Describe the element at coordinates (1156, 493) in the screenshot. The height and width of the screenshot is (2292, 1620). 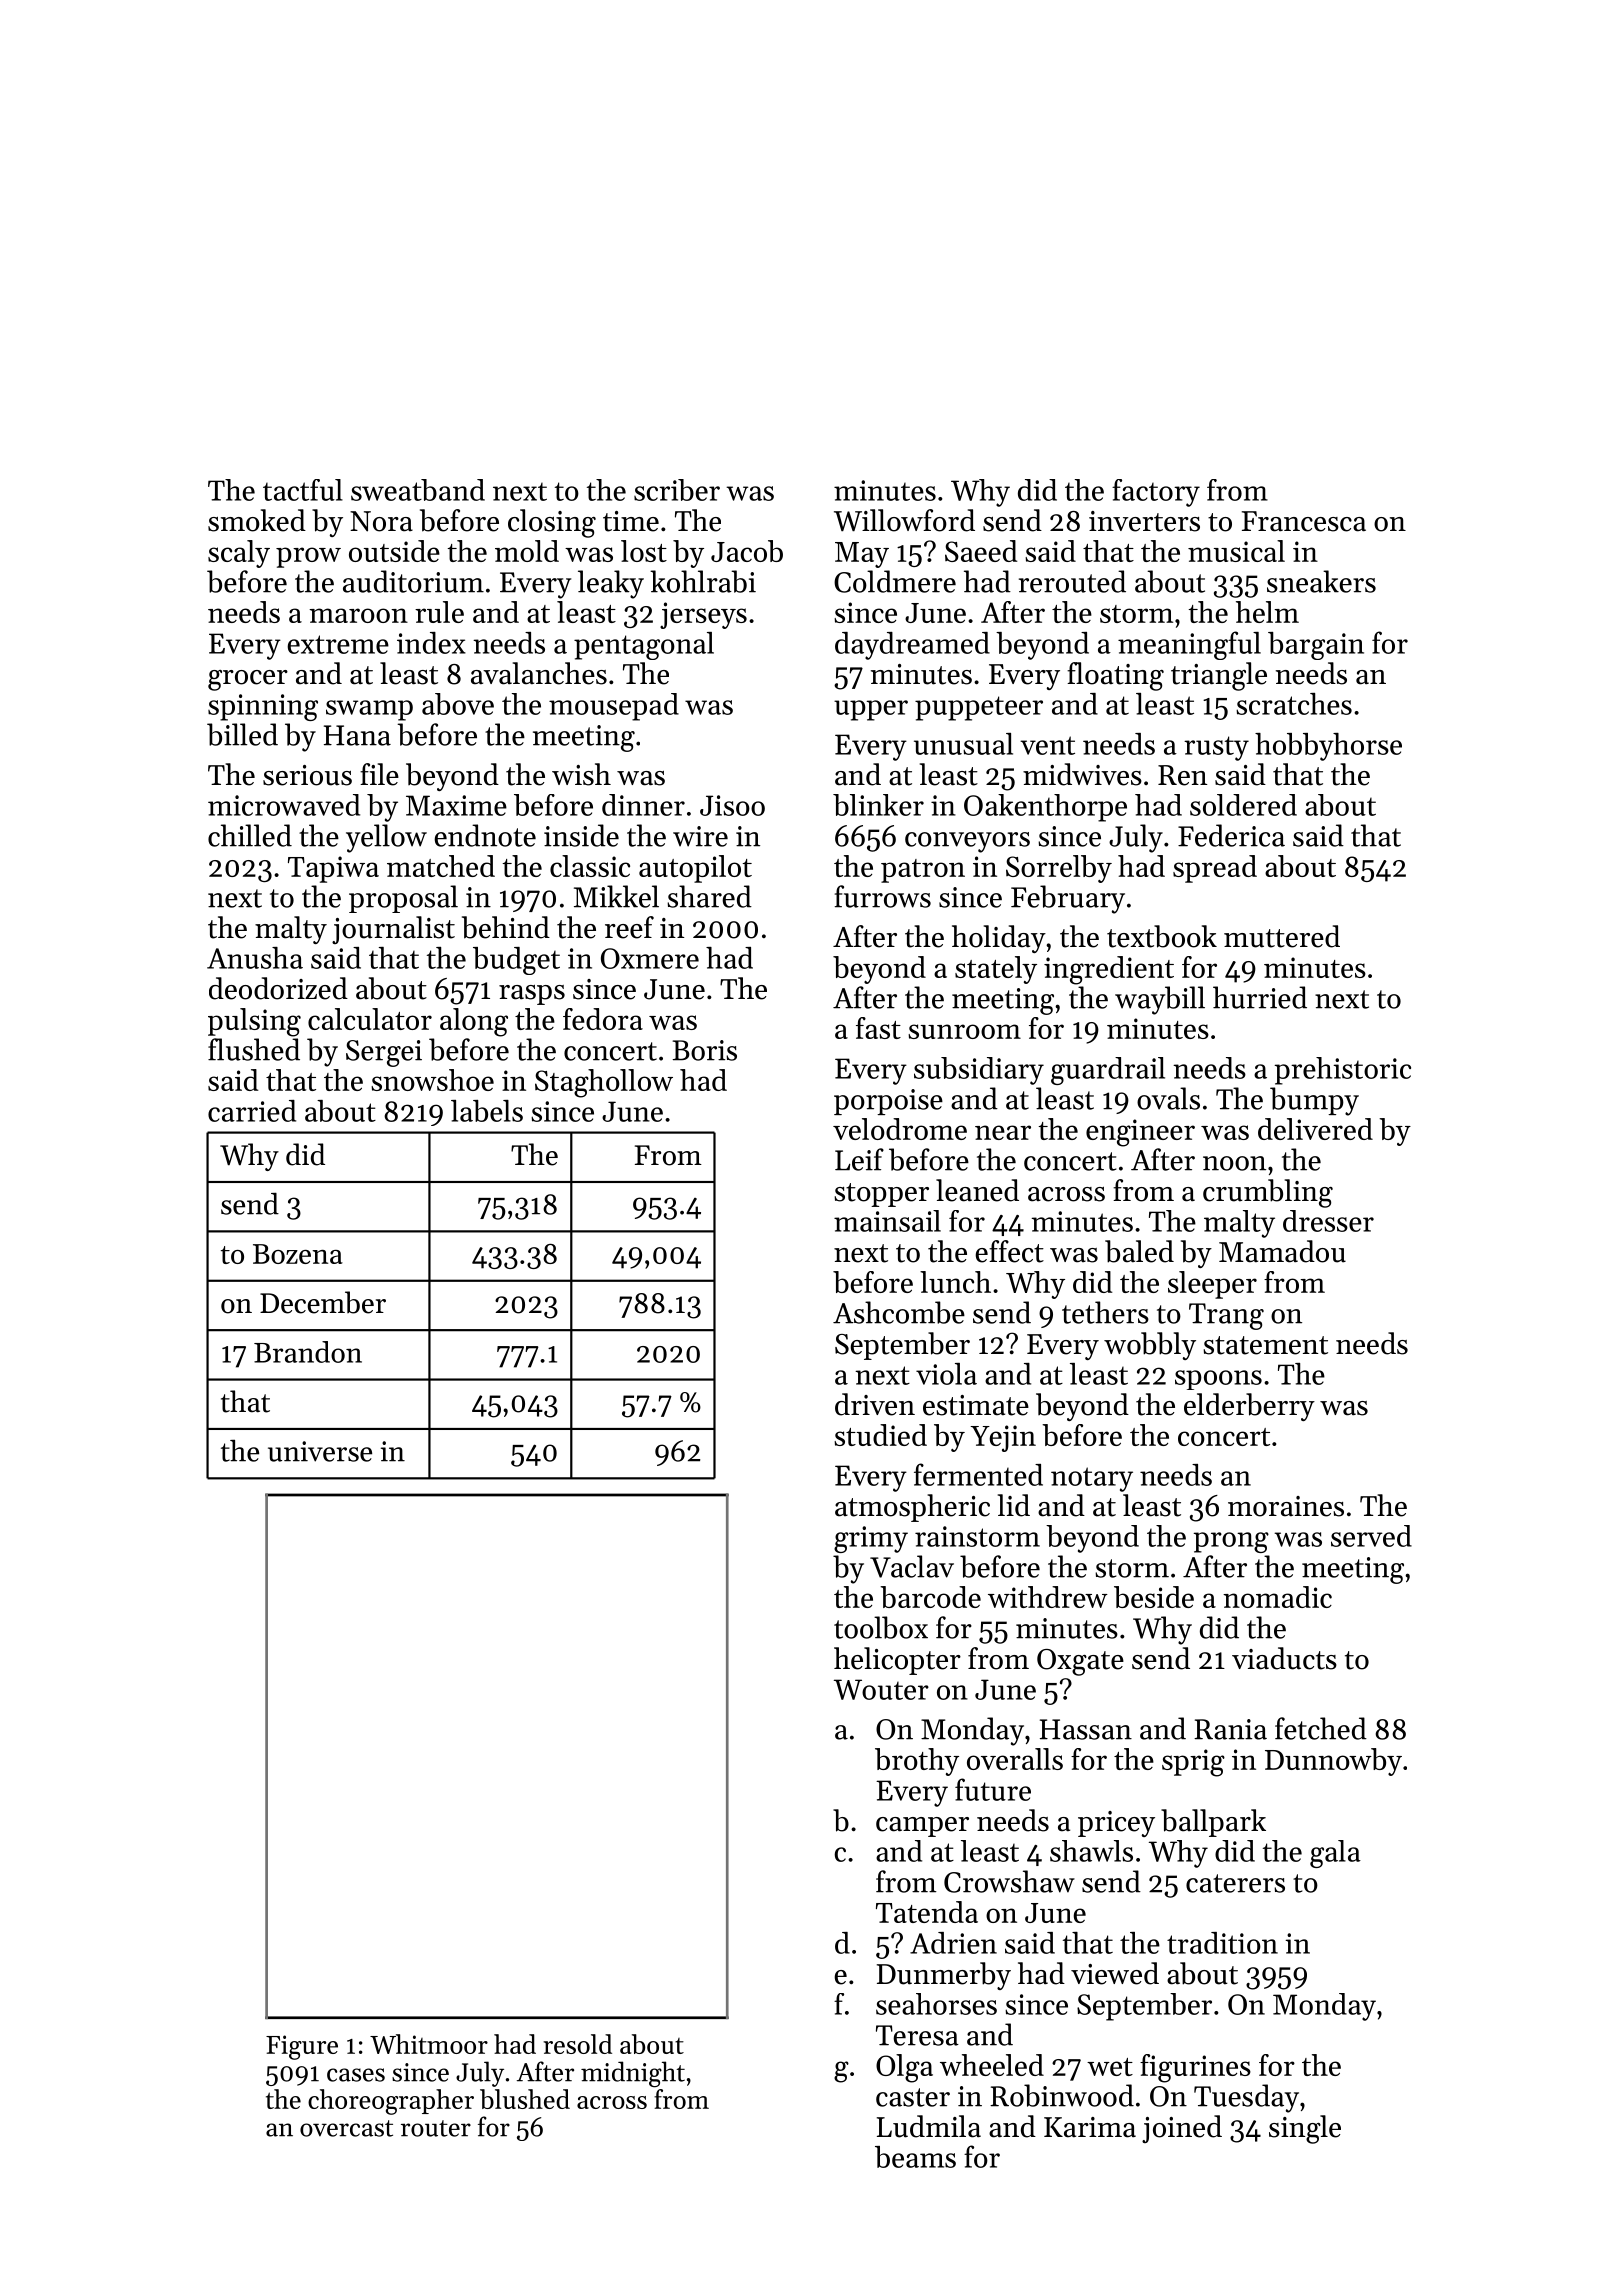
I see `factory` at that location.
